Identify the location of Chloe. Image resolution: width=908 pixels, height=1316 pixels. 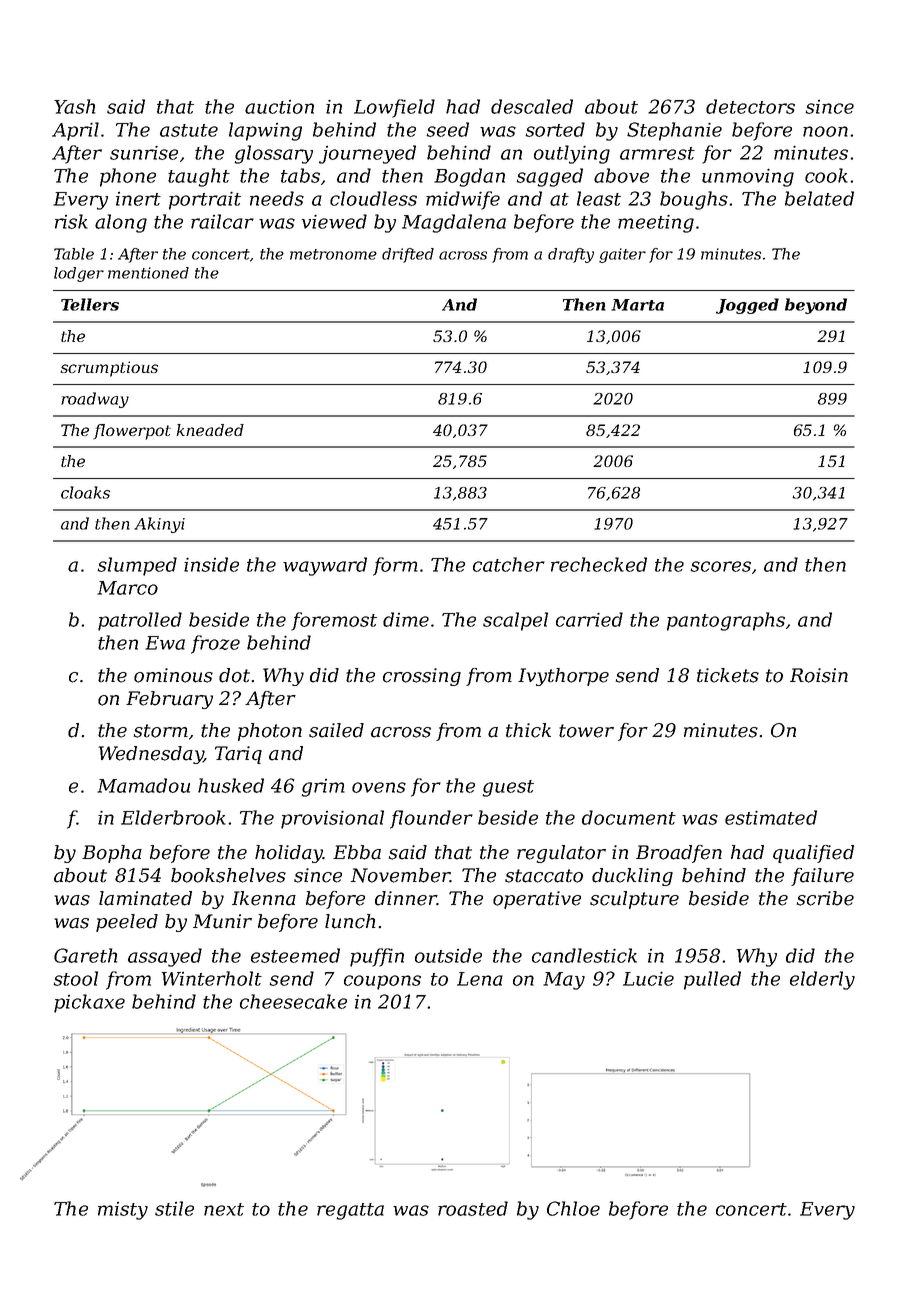
(573, 1208).
